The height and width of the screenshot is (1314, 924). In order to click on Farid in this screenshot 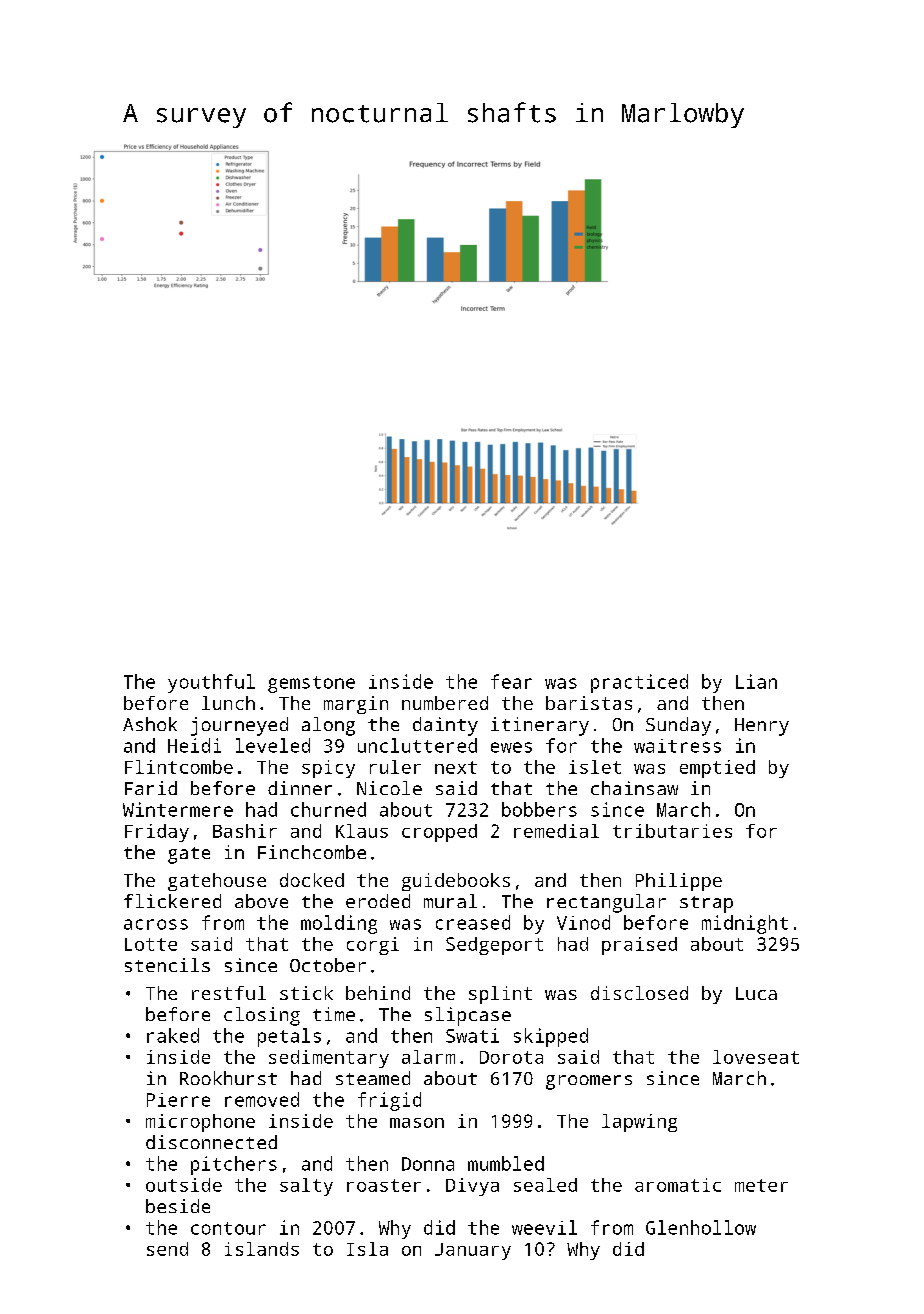, I will do `click(151, 788)`.
